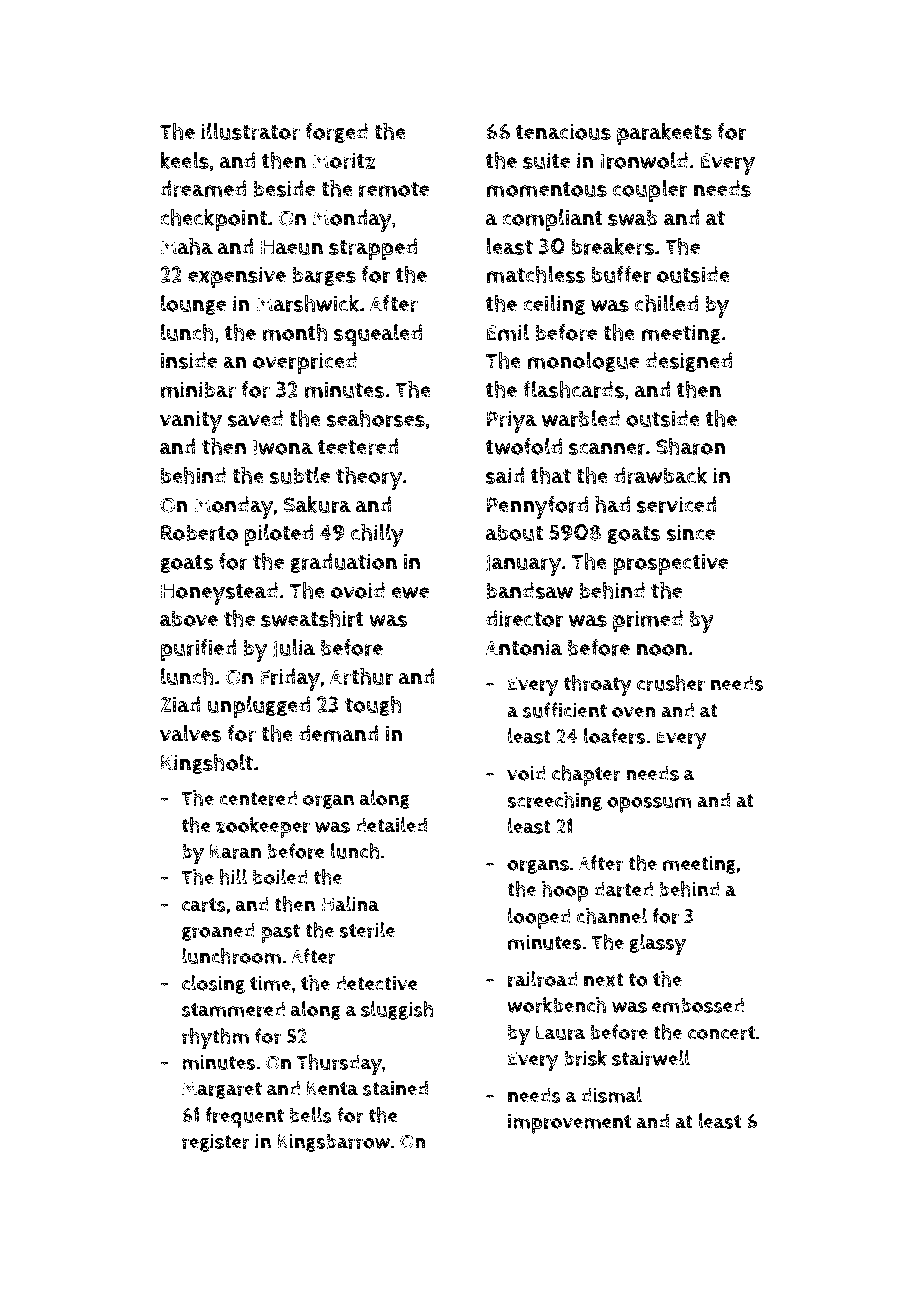 This screenshot has height=1311, width=924. I want to click on Karan, so click(235, 851).
